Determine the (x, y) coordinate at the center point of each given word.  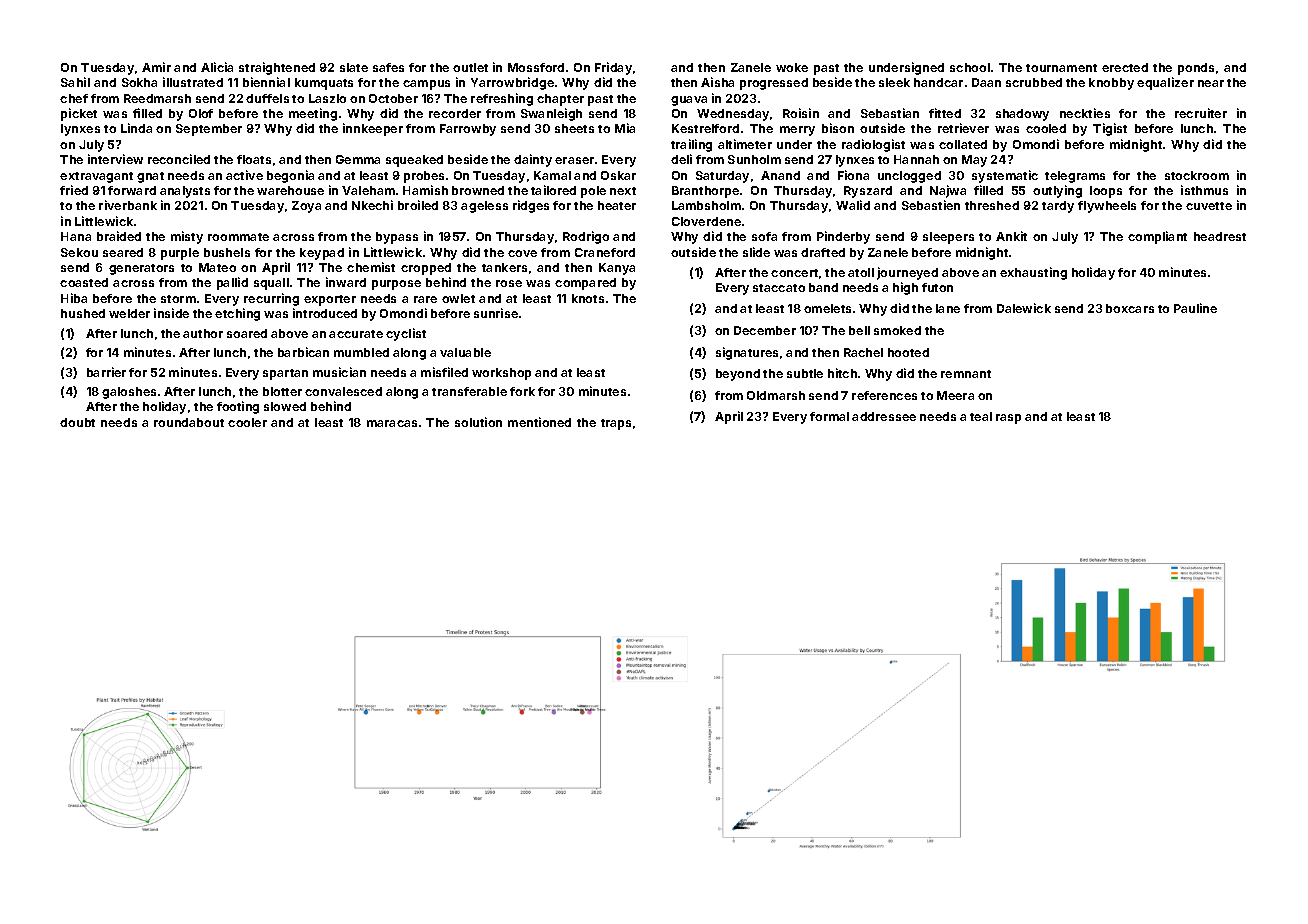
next (623, 191)
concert (794, 273)
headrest (1220, 236)
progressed (774, 84)
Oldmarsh (776, 395)
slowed (285, 406)
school (970, 67)
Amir (156, 67)
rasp (1008, 419)
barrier (106, 372)
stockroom (1197, 175)
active (244, 175)
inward (346, 282)
